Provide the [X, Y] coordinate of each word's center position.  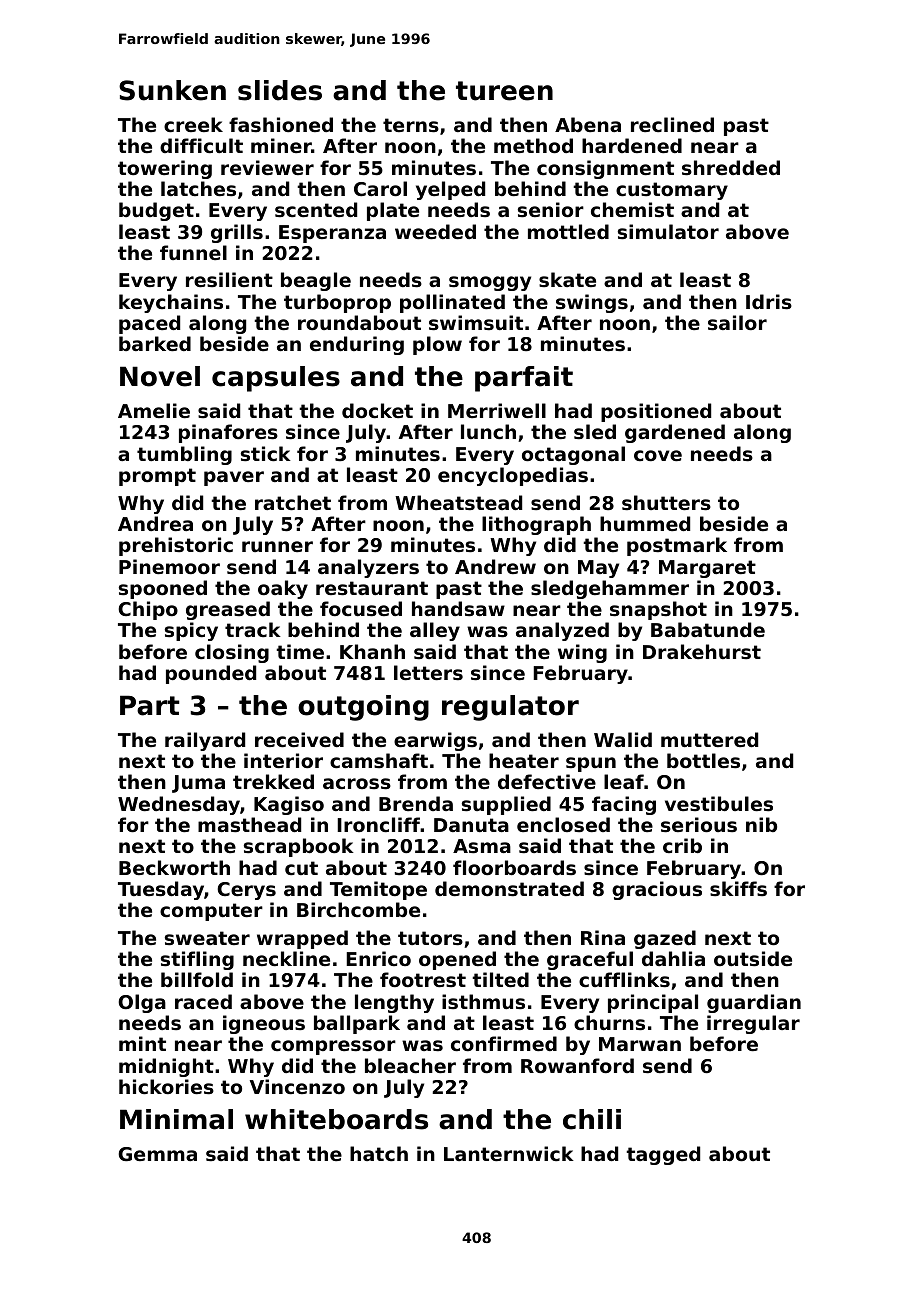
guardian [754, 1003]
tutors [430, 938]
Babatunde [708, 629]
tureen [504, 91]
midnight [166, 1067]
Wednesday [179, 805]
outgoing [363, 708]
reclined [672, 124]
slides [280, 90]
